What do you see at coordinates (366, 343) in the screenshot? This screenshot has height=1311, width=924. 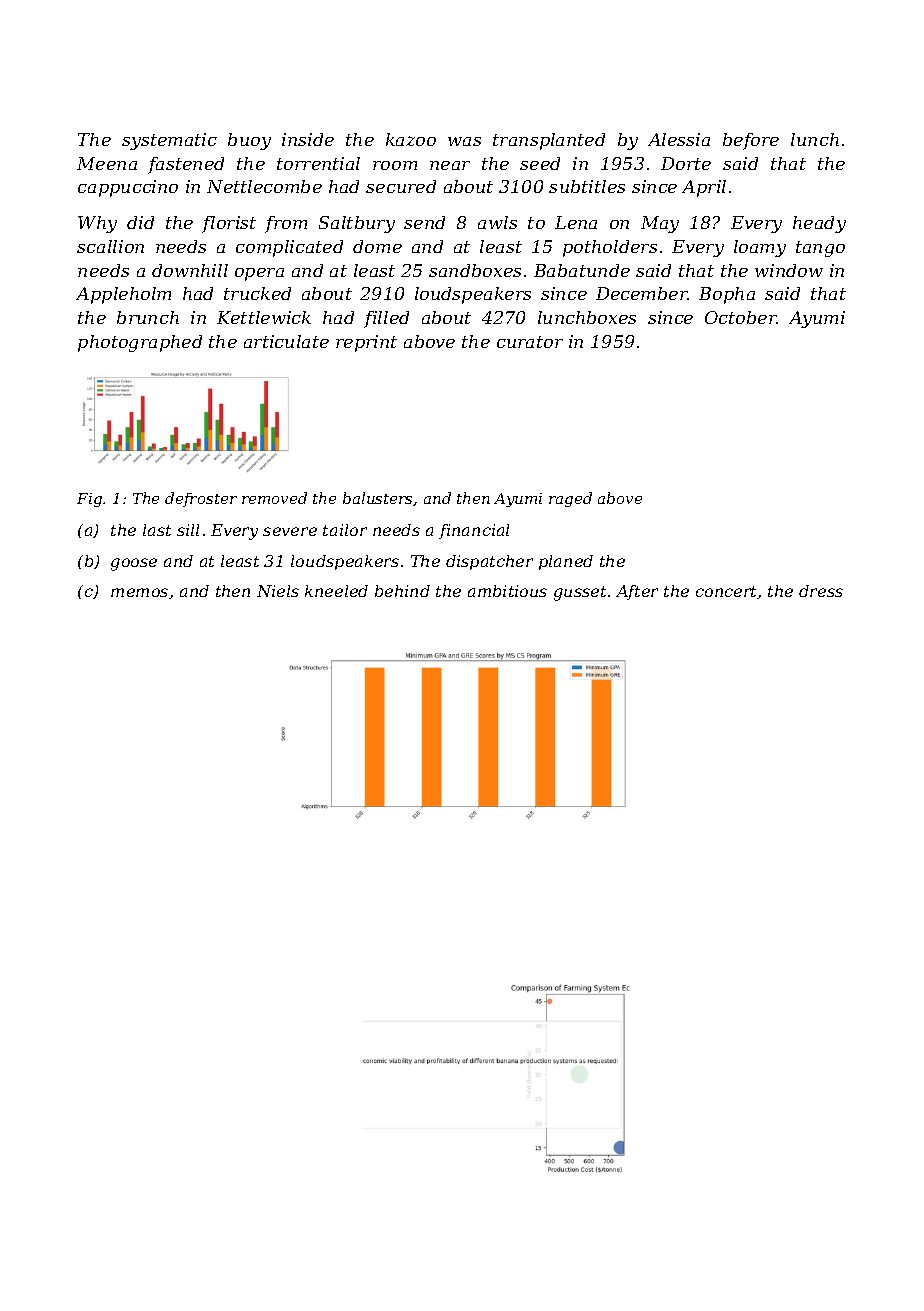 I see `reprint` at bounding box center [366, 343].
